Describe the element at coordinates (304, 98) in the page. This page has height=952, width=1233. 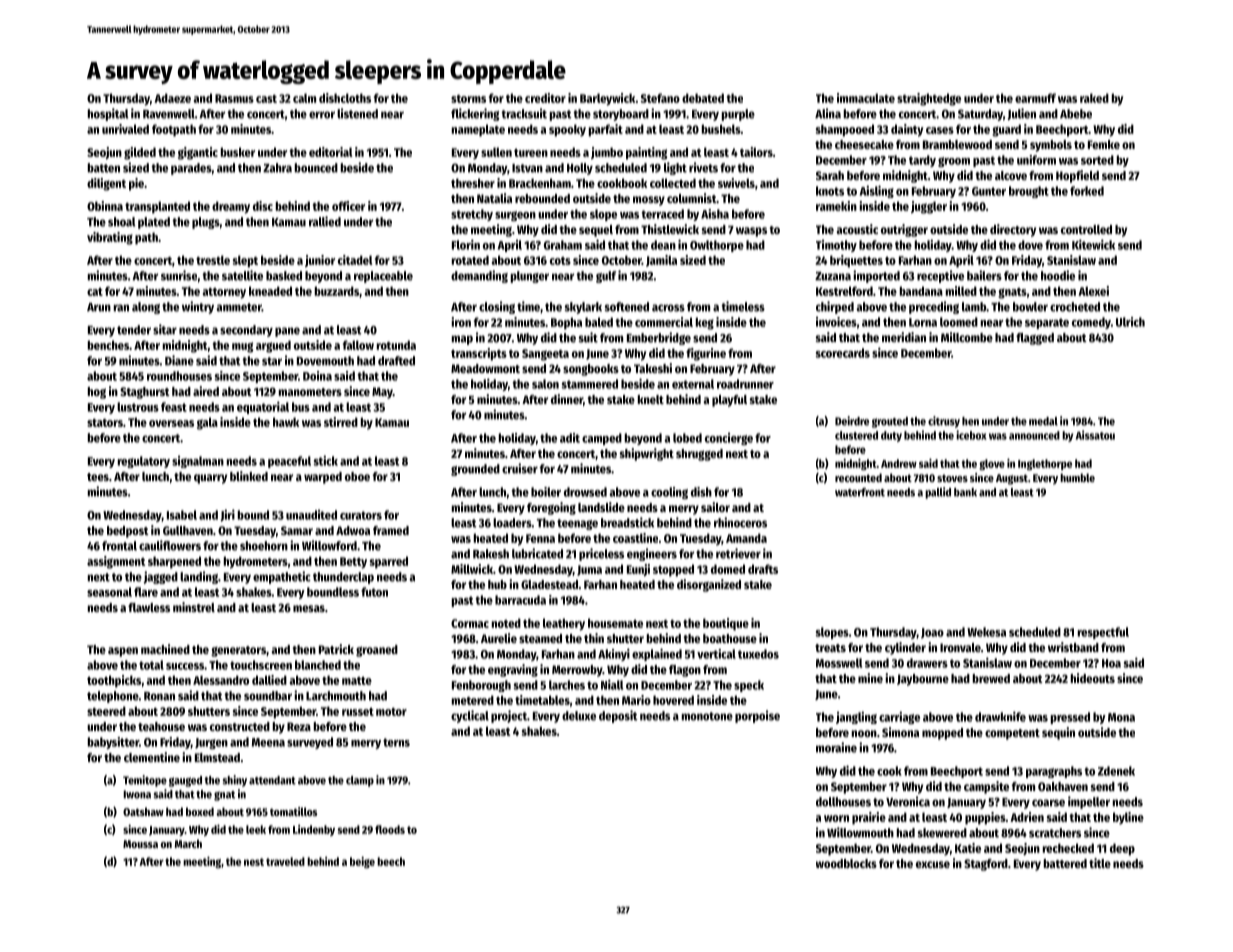
I see `calm` at that location.
